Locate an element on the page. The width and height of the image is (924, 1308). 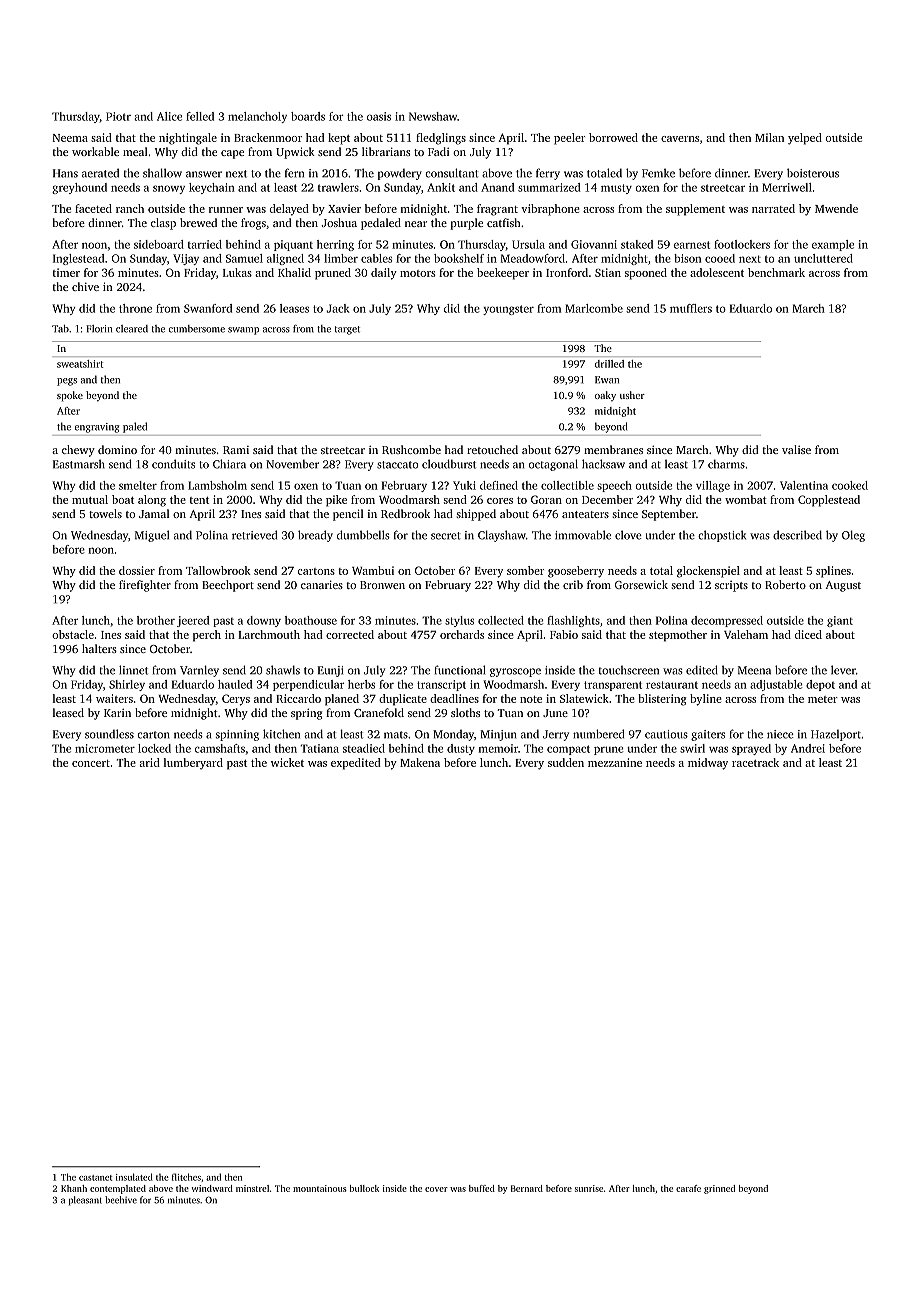
motors is located at coordinates (418, 273).
